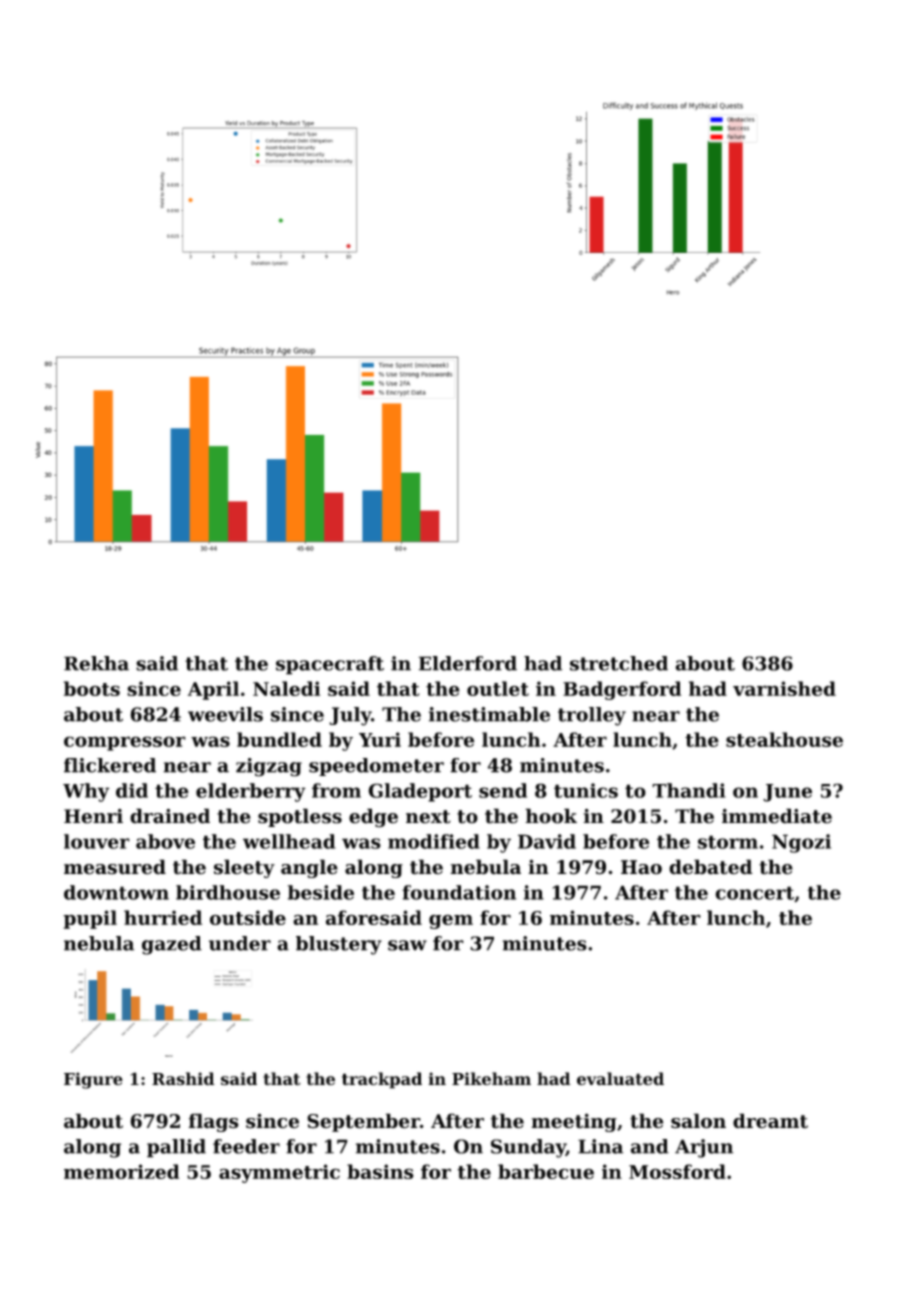  What do you see at coordinates (110, 765) in the document?
I see `flickered` at bounding box center [110, 765].
